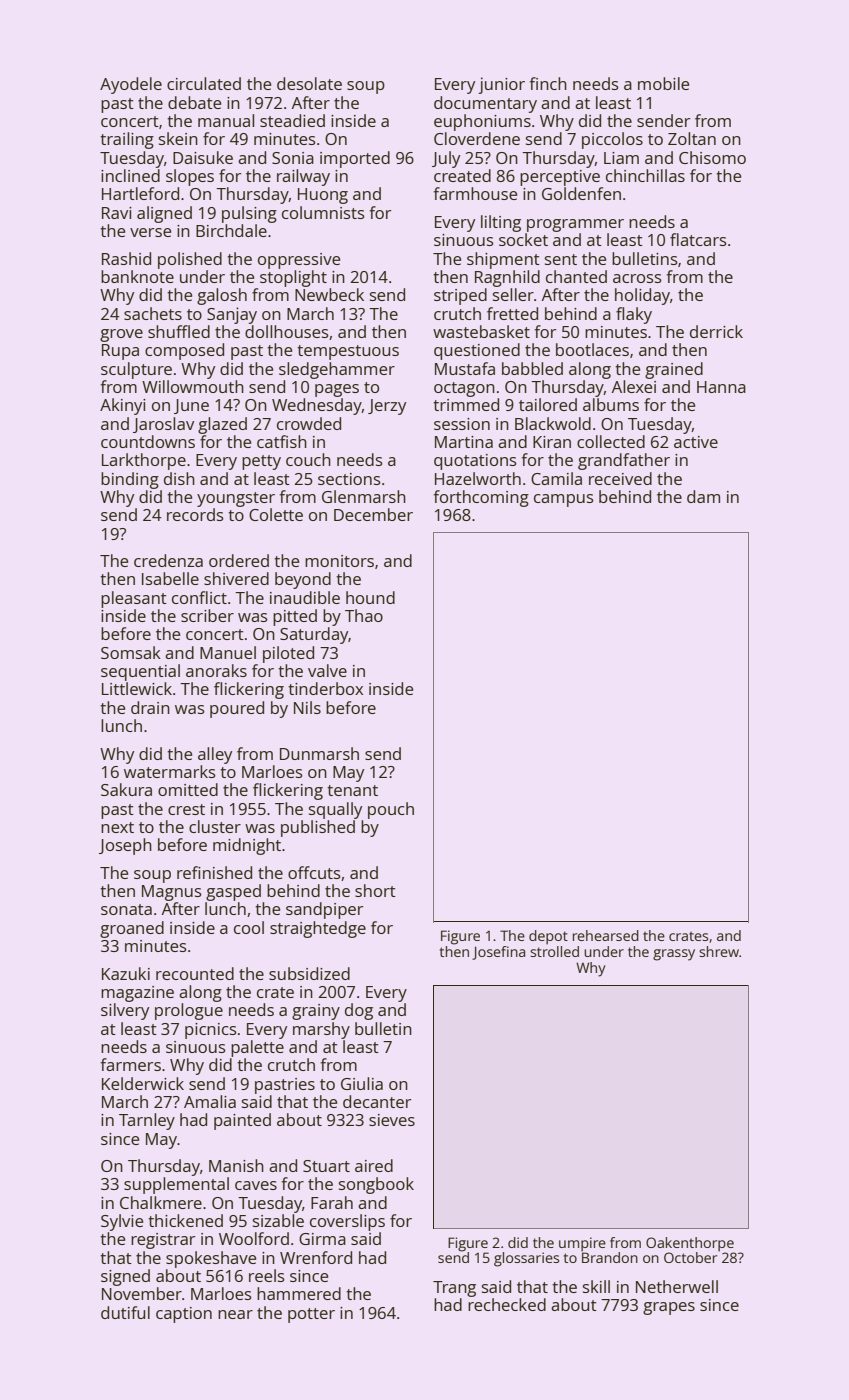 The image size is (849, 1400). I want to click on grapes, so click(669, 1308).
